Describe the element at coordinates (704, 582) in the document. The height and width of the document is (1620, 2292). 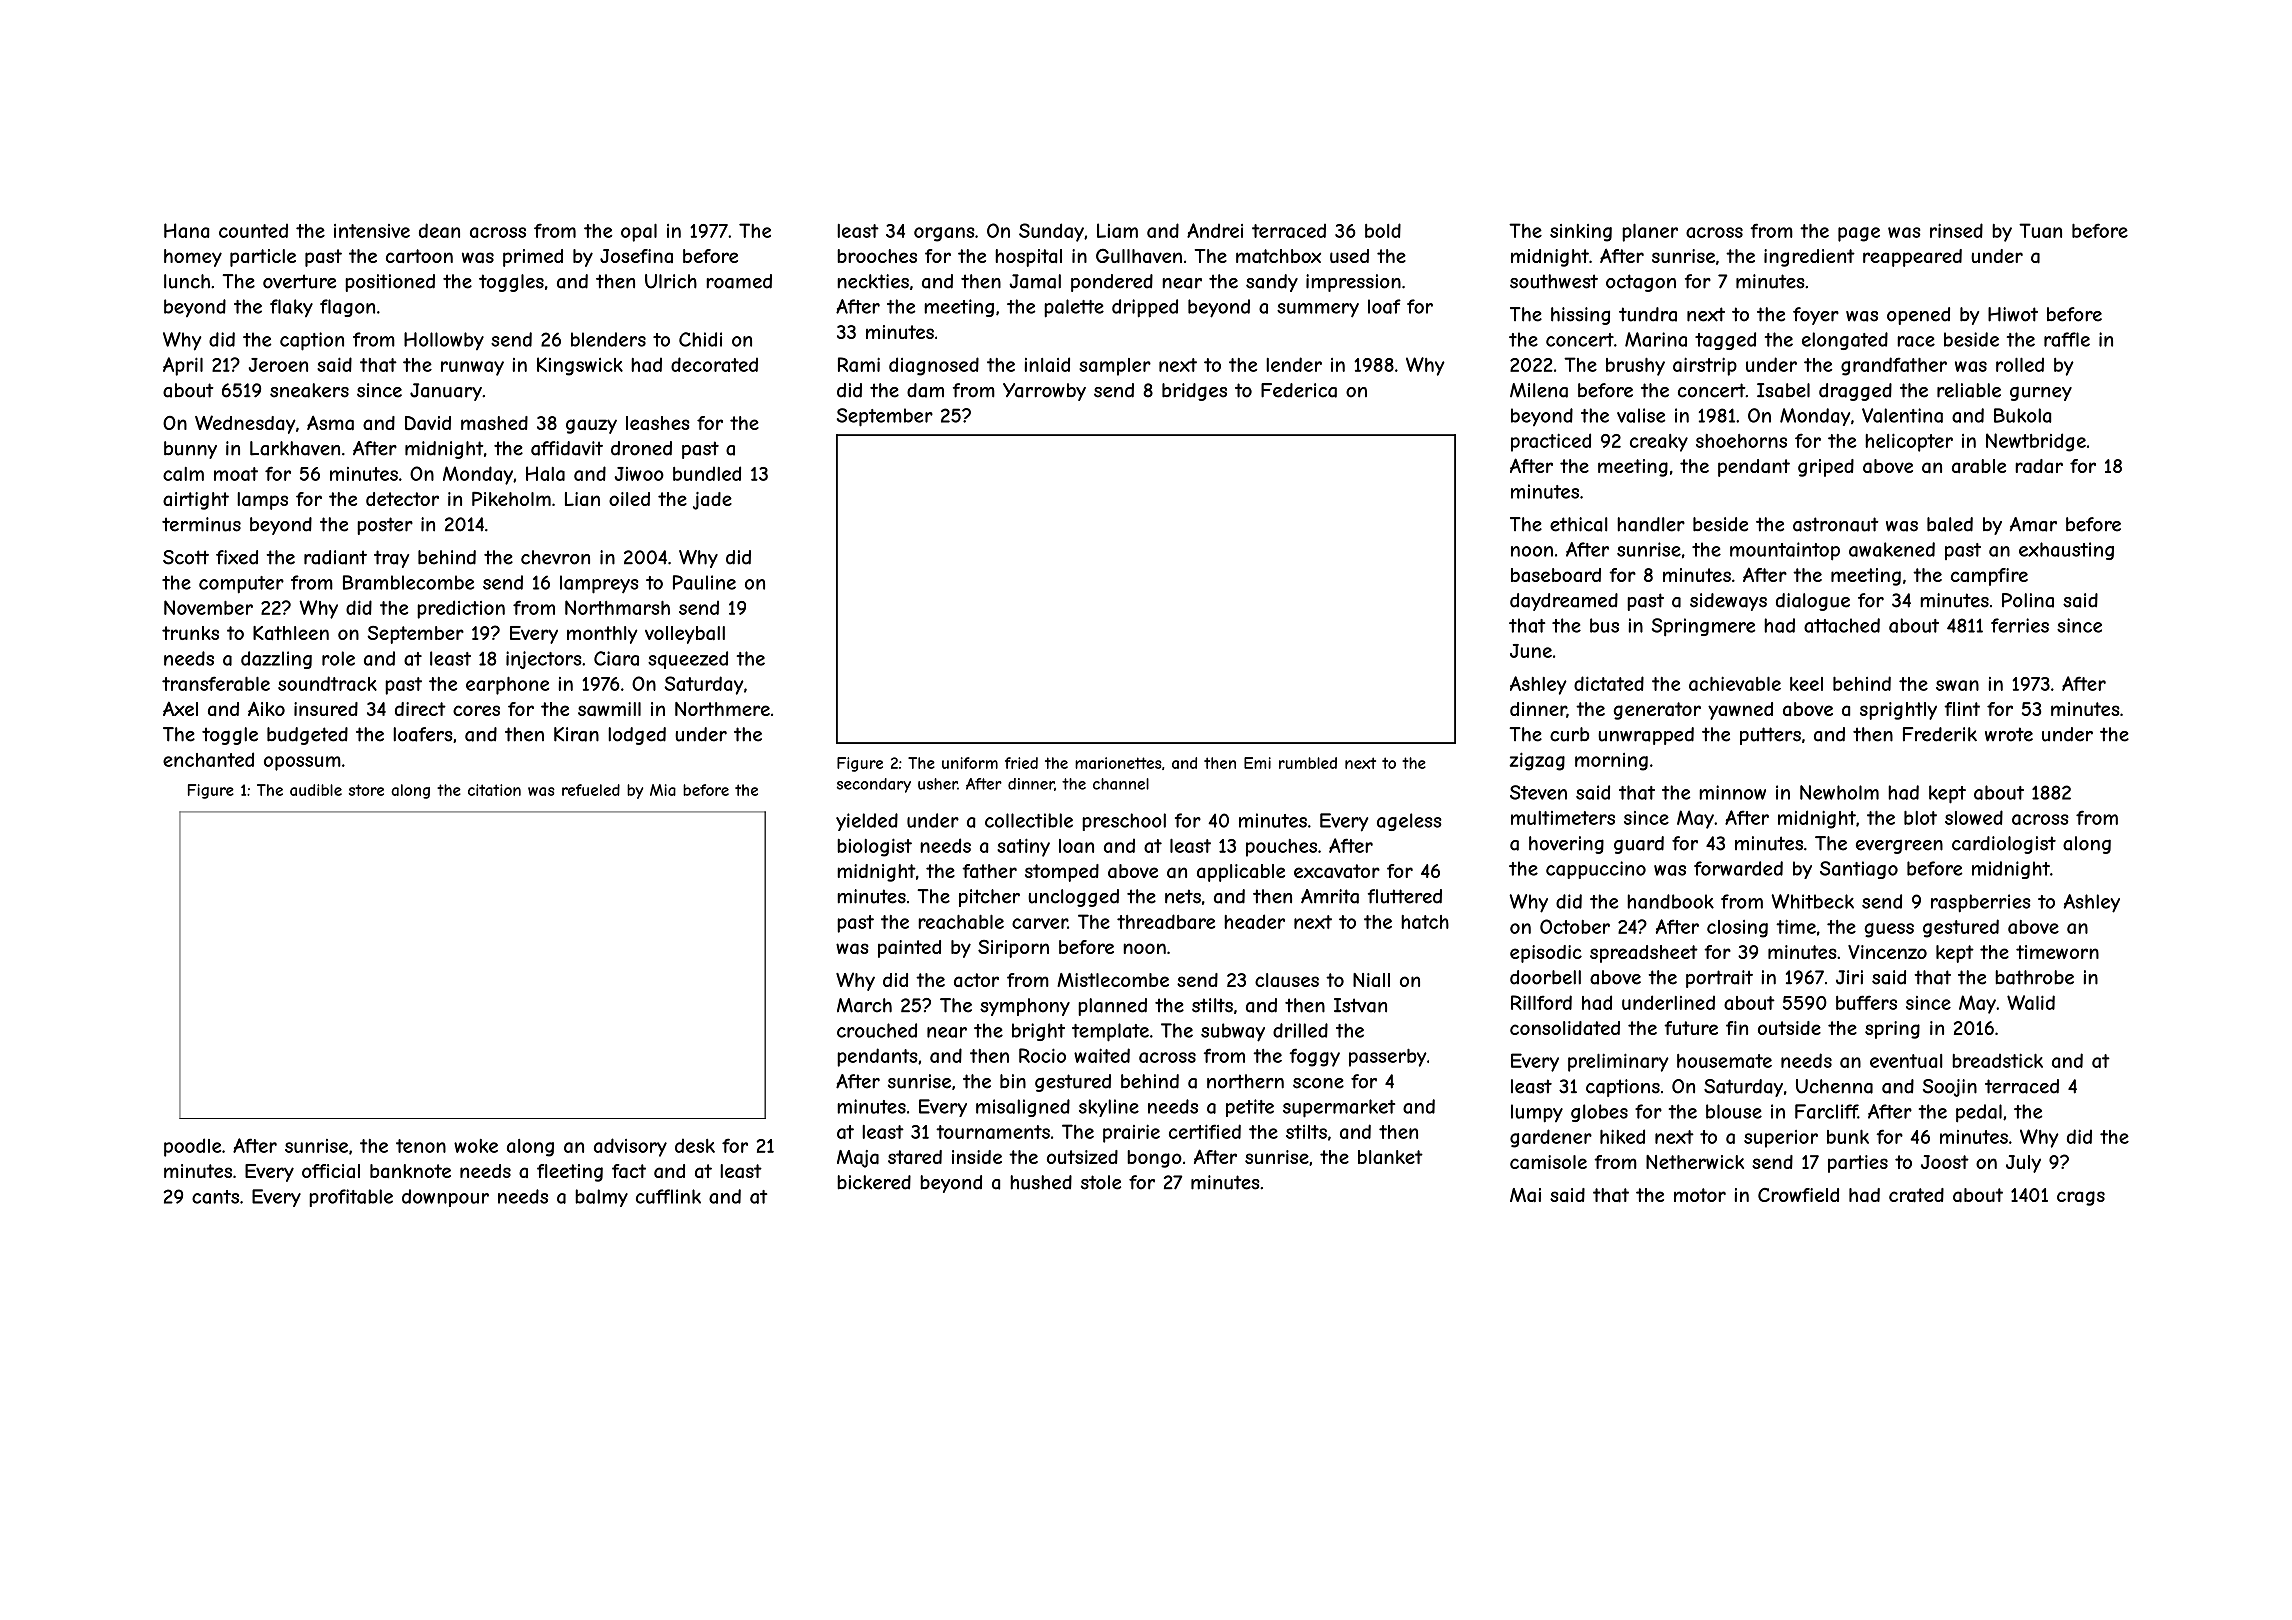
I see `Pauline` at that location.
